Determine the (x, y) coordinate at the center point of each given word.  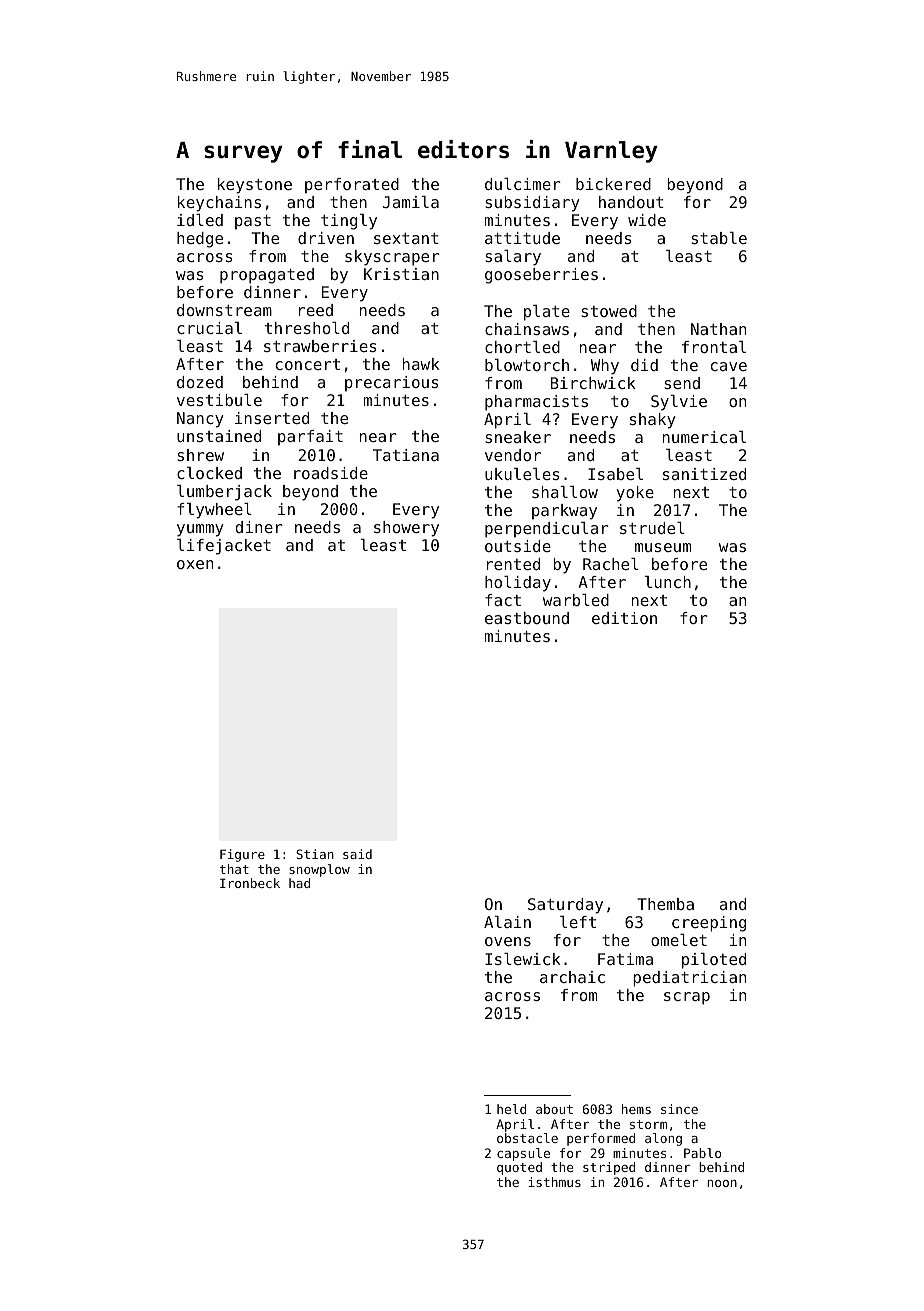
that (234, 869)
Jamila (411, 202)
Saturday (565, 906)
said (357, 854)
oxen (195, 564)
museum (663, 547)
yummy (200, 530)
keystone (255, 186)
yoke (635, 494)
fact (503, 600)
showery (406, 529)
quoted (519, 1168)
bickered (613, 184)
